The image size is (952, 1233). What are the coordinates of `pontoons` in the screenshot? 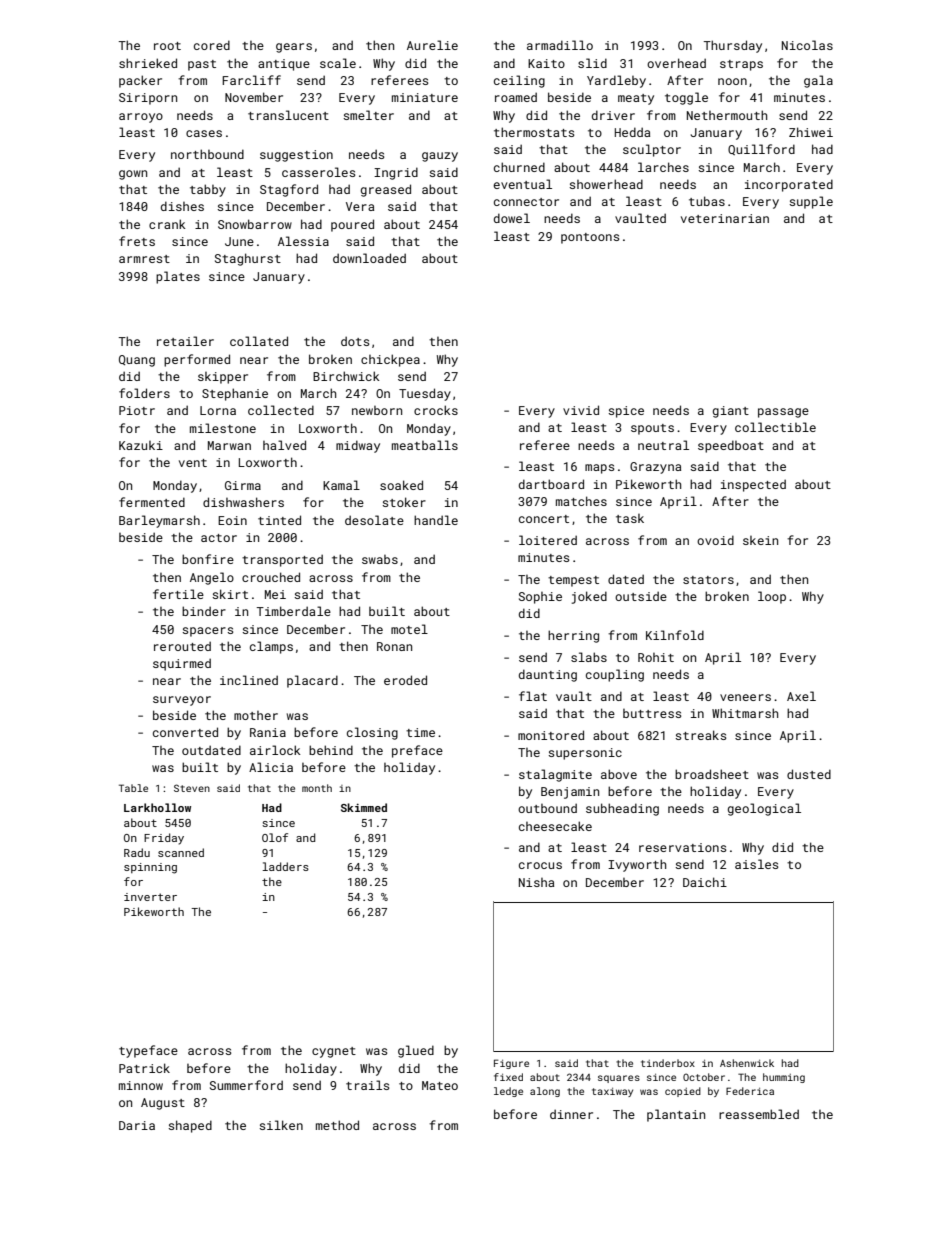 It's located at (590, 238).
